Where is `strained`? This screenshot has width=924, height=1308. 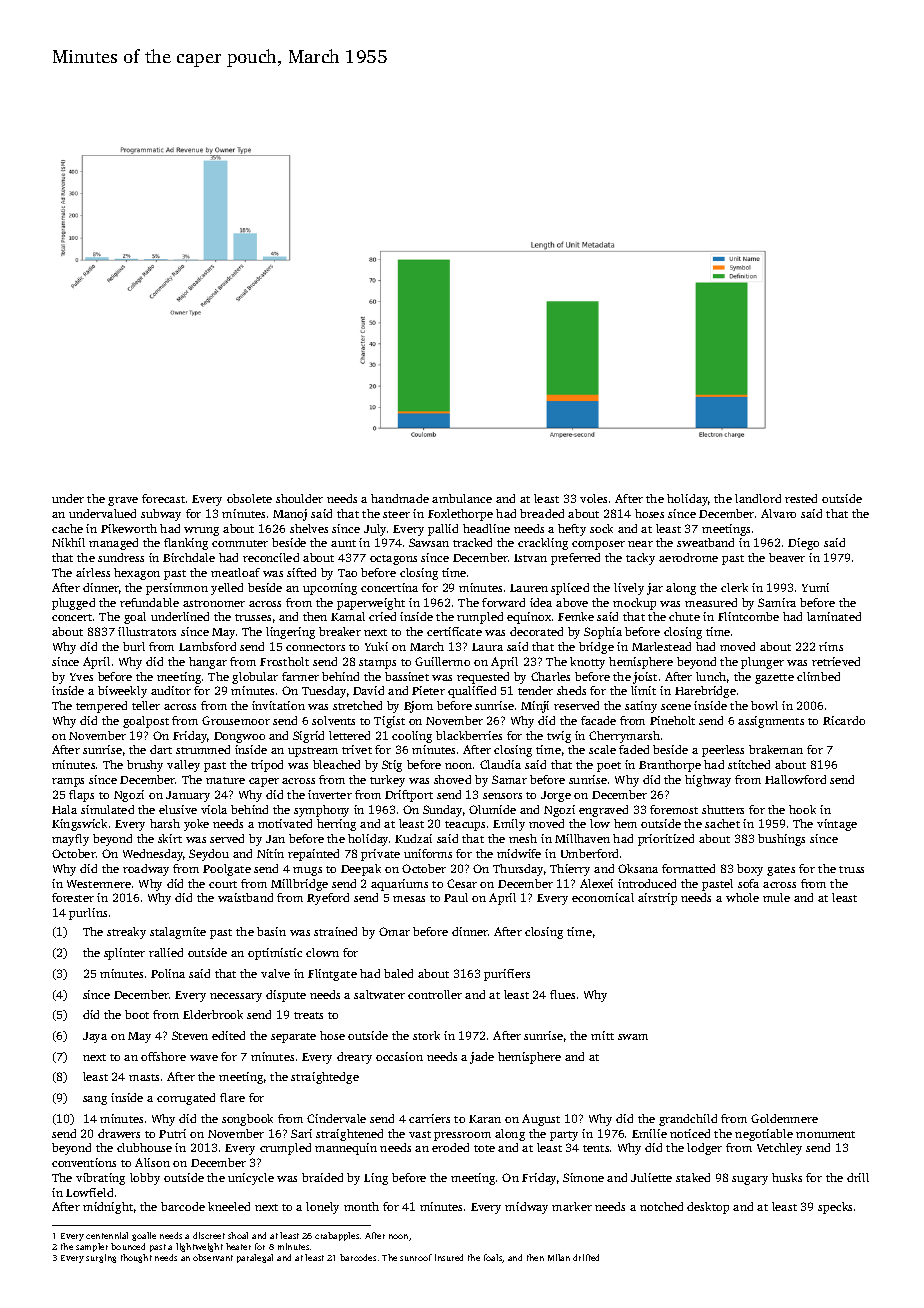 strained is located at coordinates (335, 931).
